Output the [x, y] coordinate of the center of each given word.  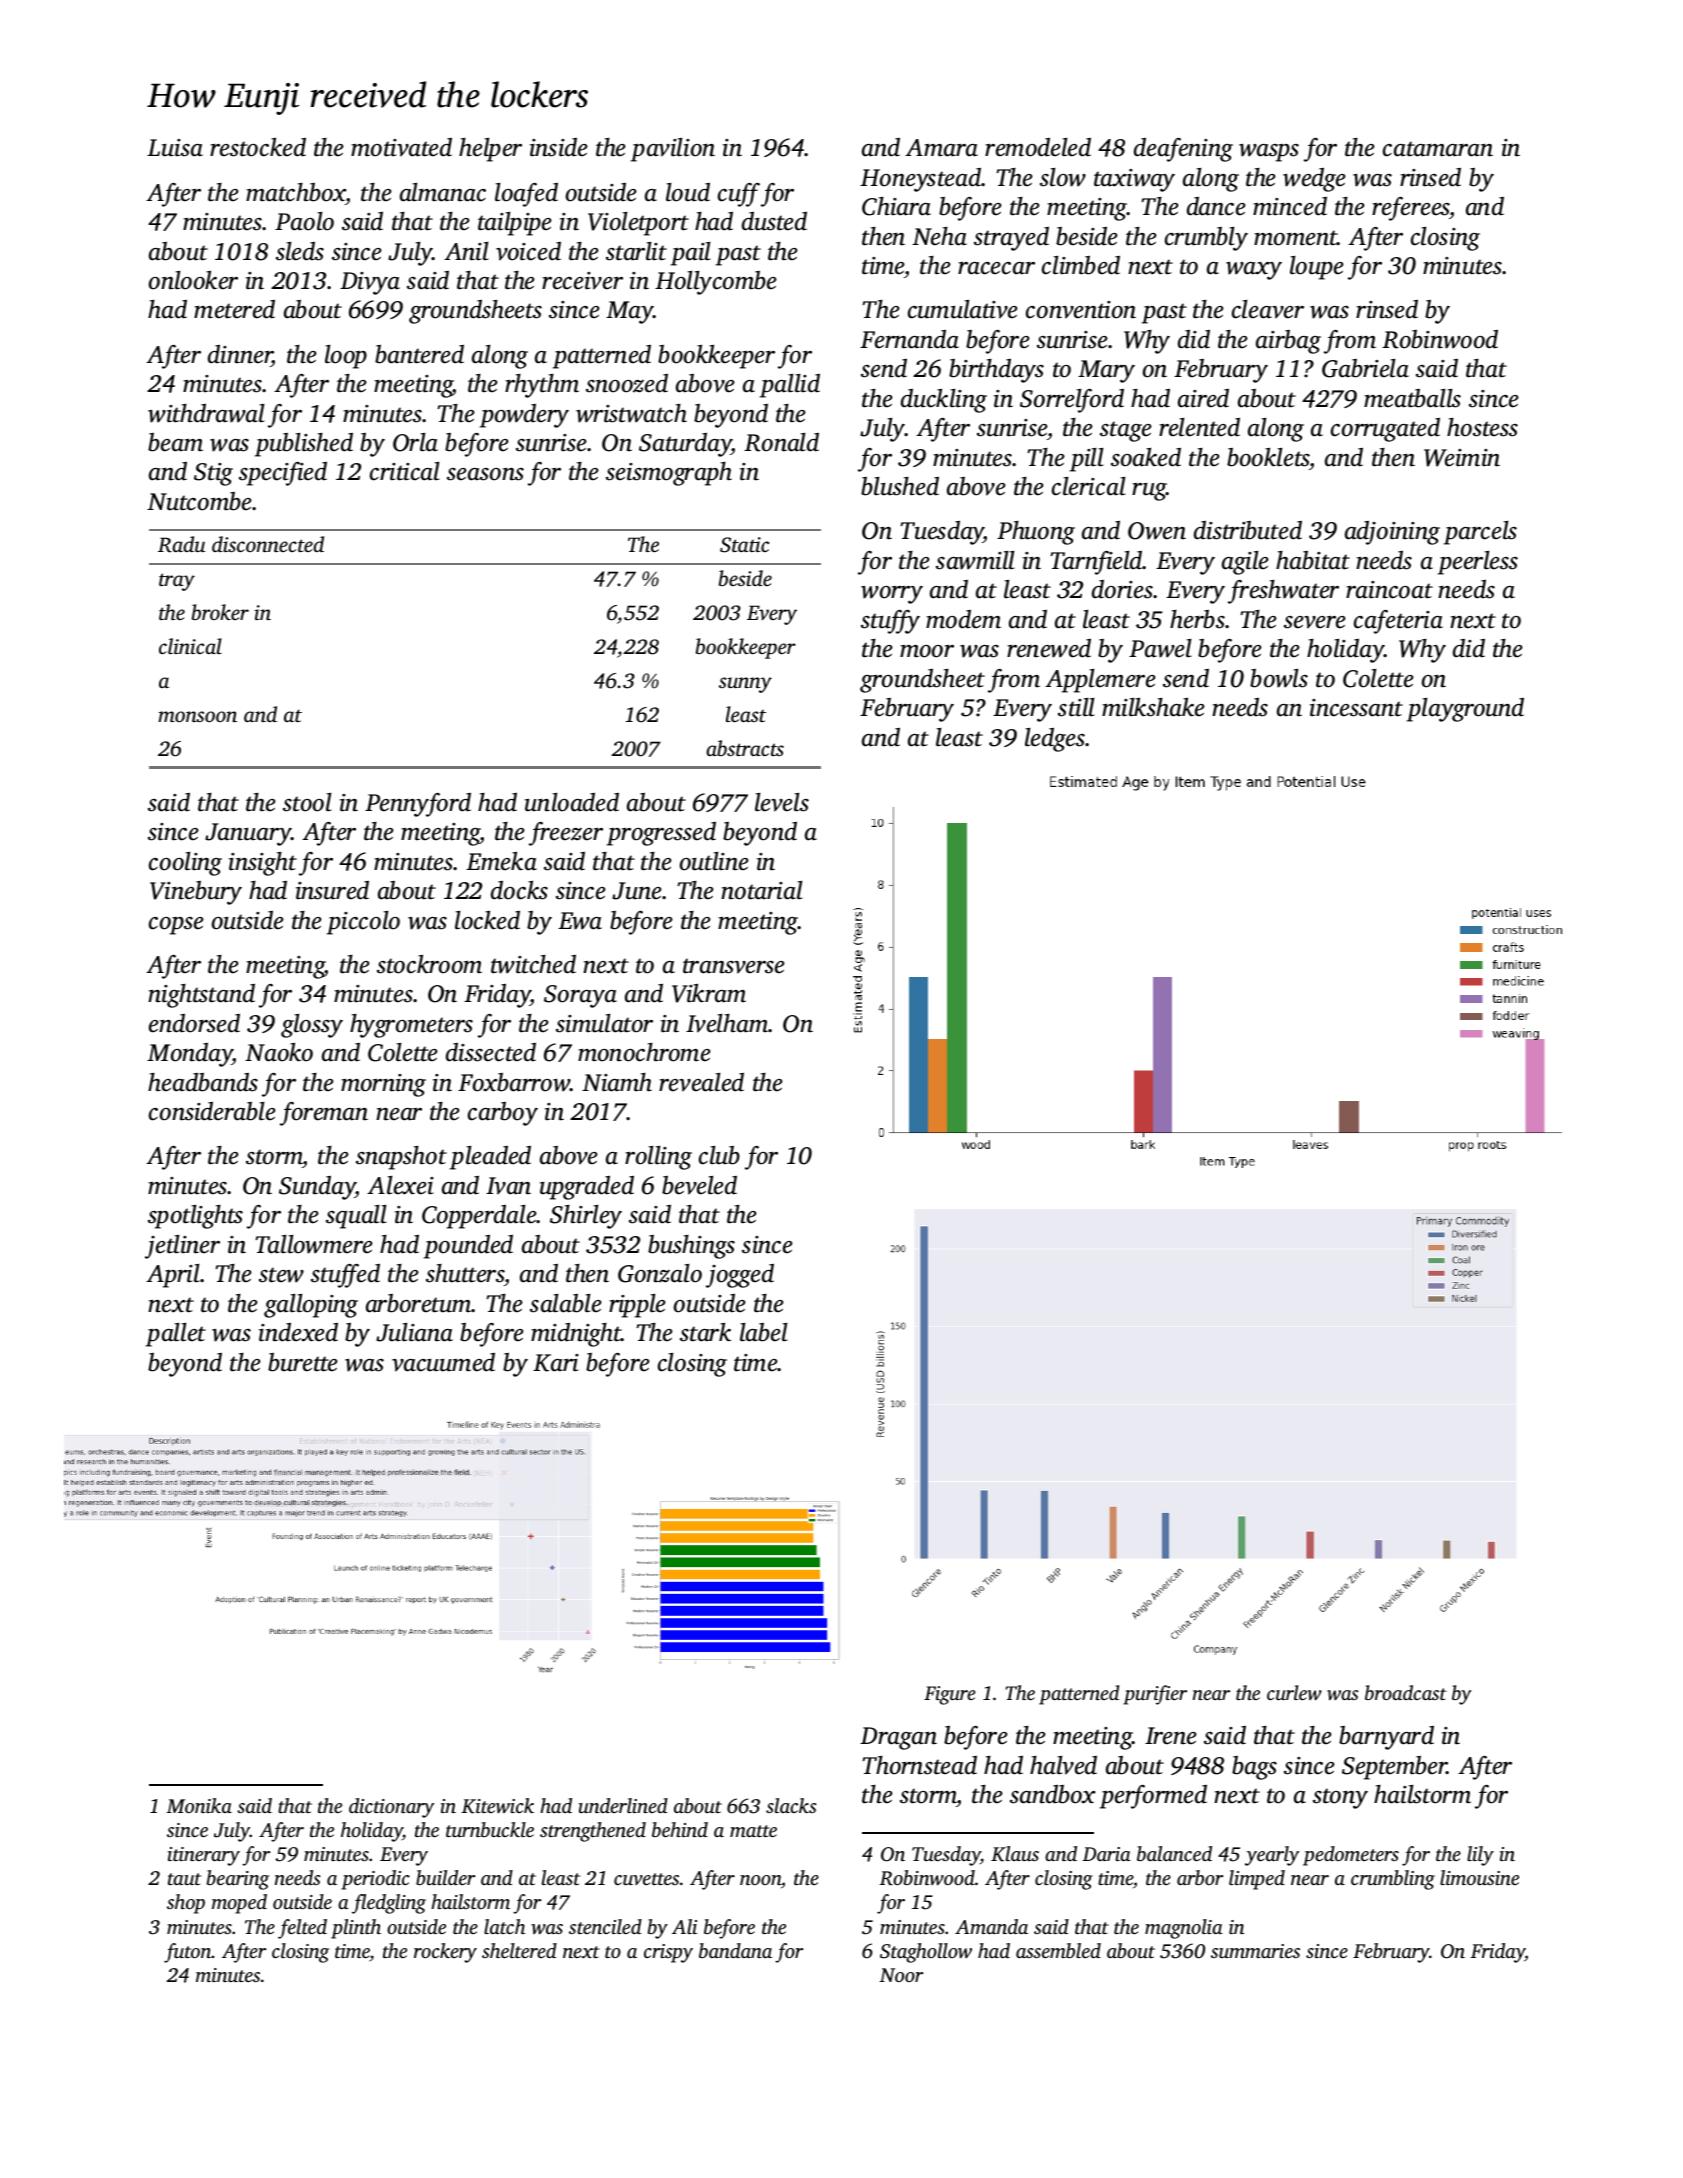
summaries [1255, 1951]
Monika [199, 1805]
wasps [1269, 153]
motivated [401, 147]
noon [760, 1880]
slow [1063, 177]
